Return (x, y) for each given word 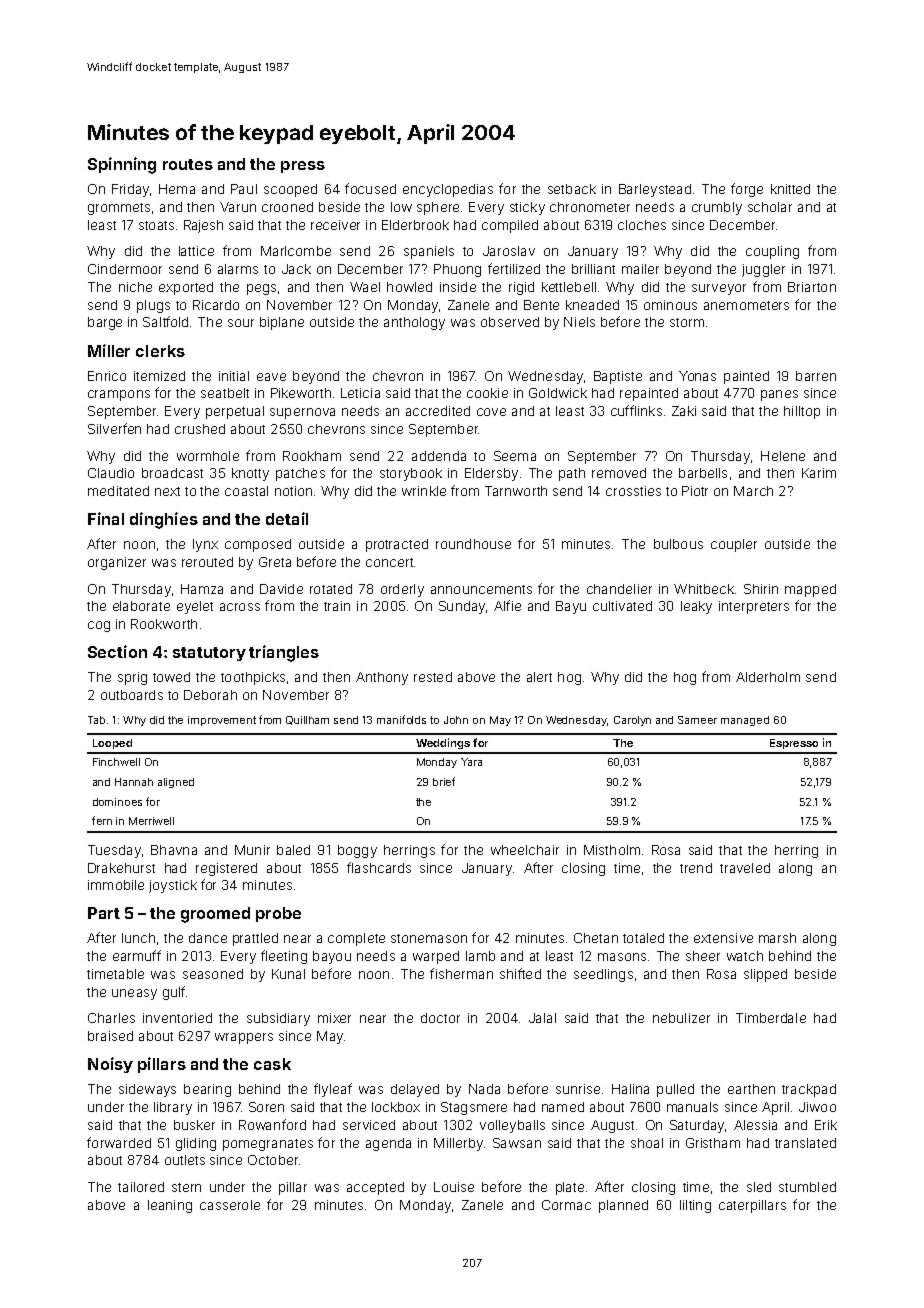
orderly (402, 590)
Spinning (122, 165)
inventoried (177, 1018)
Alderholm (768, 677)
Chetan (596, 938)
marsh (777, 938)
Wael (365, 287)
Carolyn (632, 721)
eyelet (195, 607)
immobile (116, 885)
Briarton (812, 287)
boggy (357, 851)
